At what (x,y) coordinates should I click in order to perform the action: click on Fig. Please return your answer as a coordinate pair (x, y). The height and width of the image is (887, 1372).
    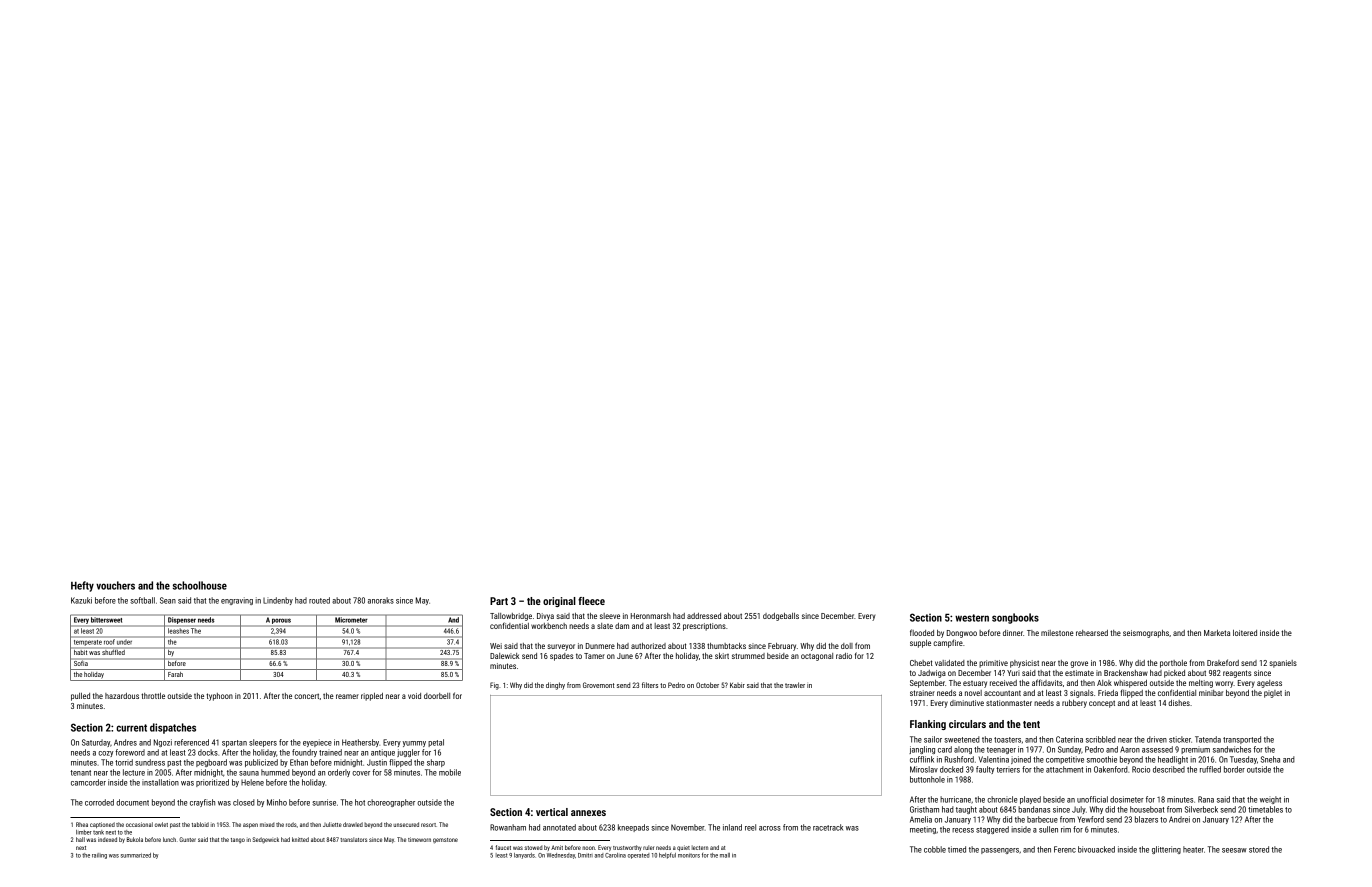
    Looking at the image, I should click on (494, 686).
